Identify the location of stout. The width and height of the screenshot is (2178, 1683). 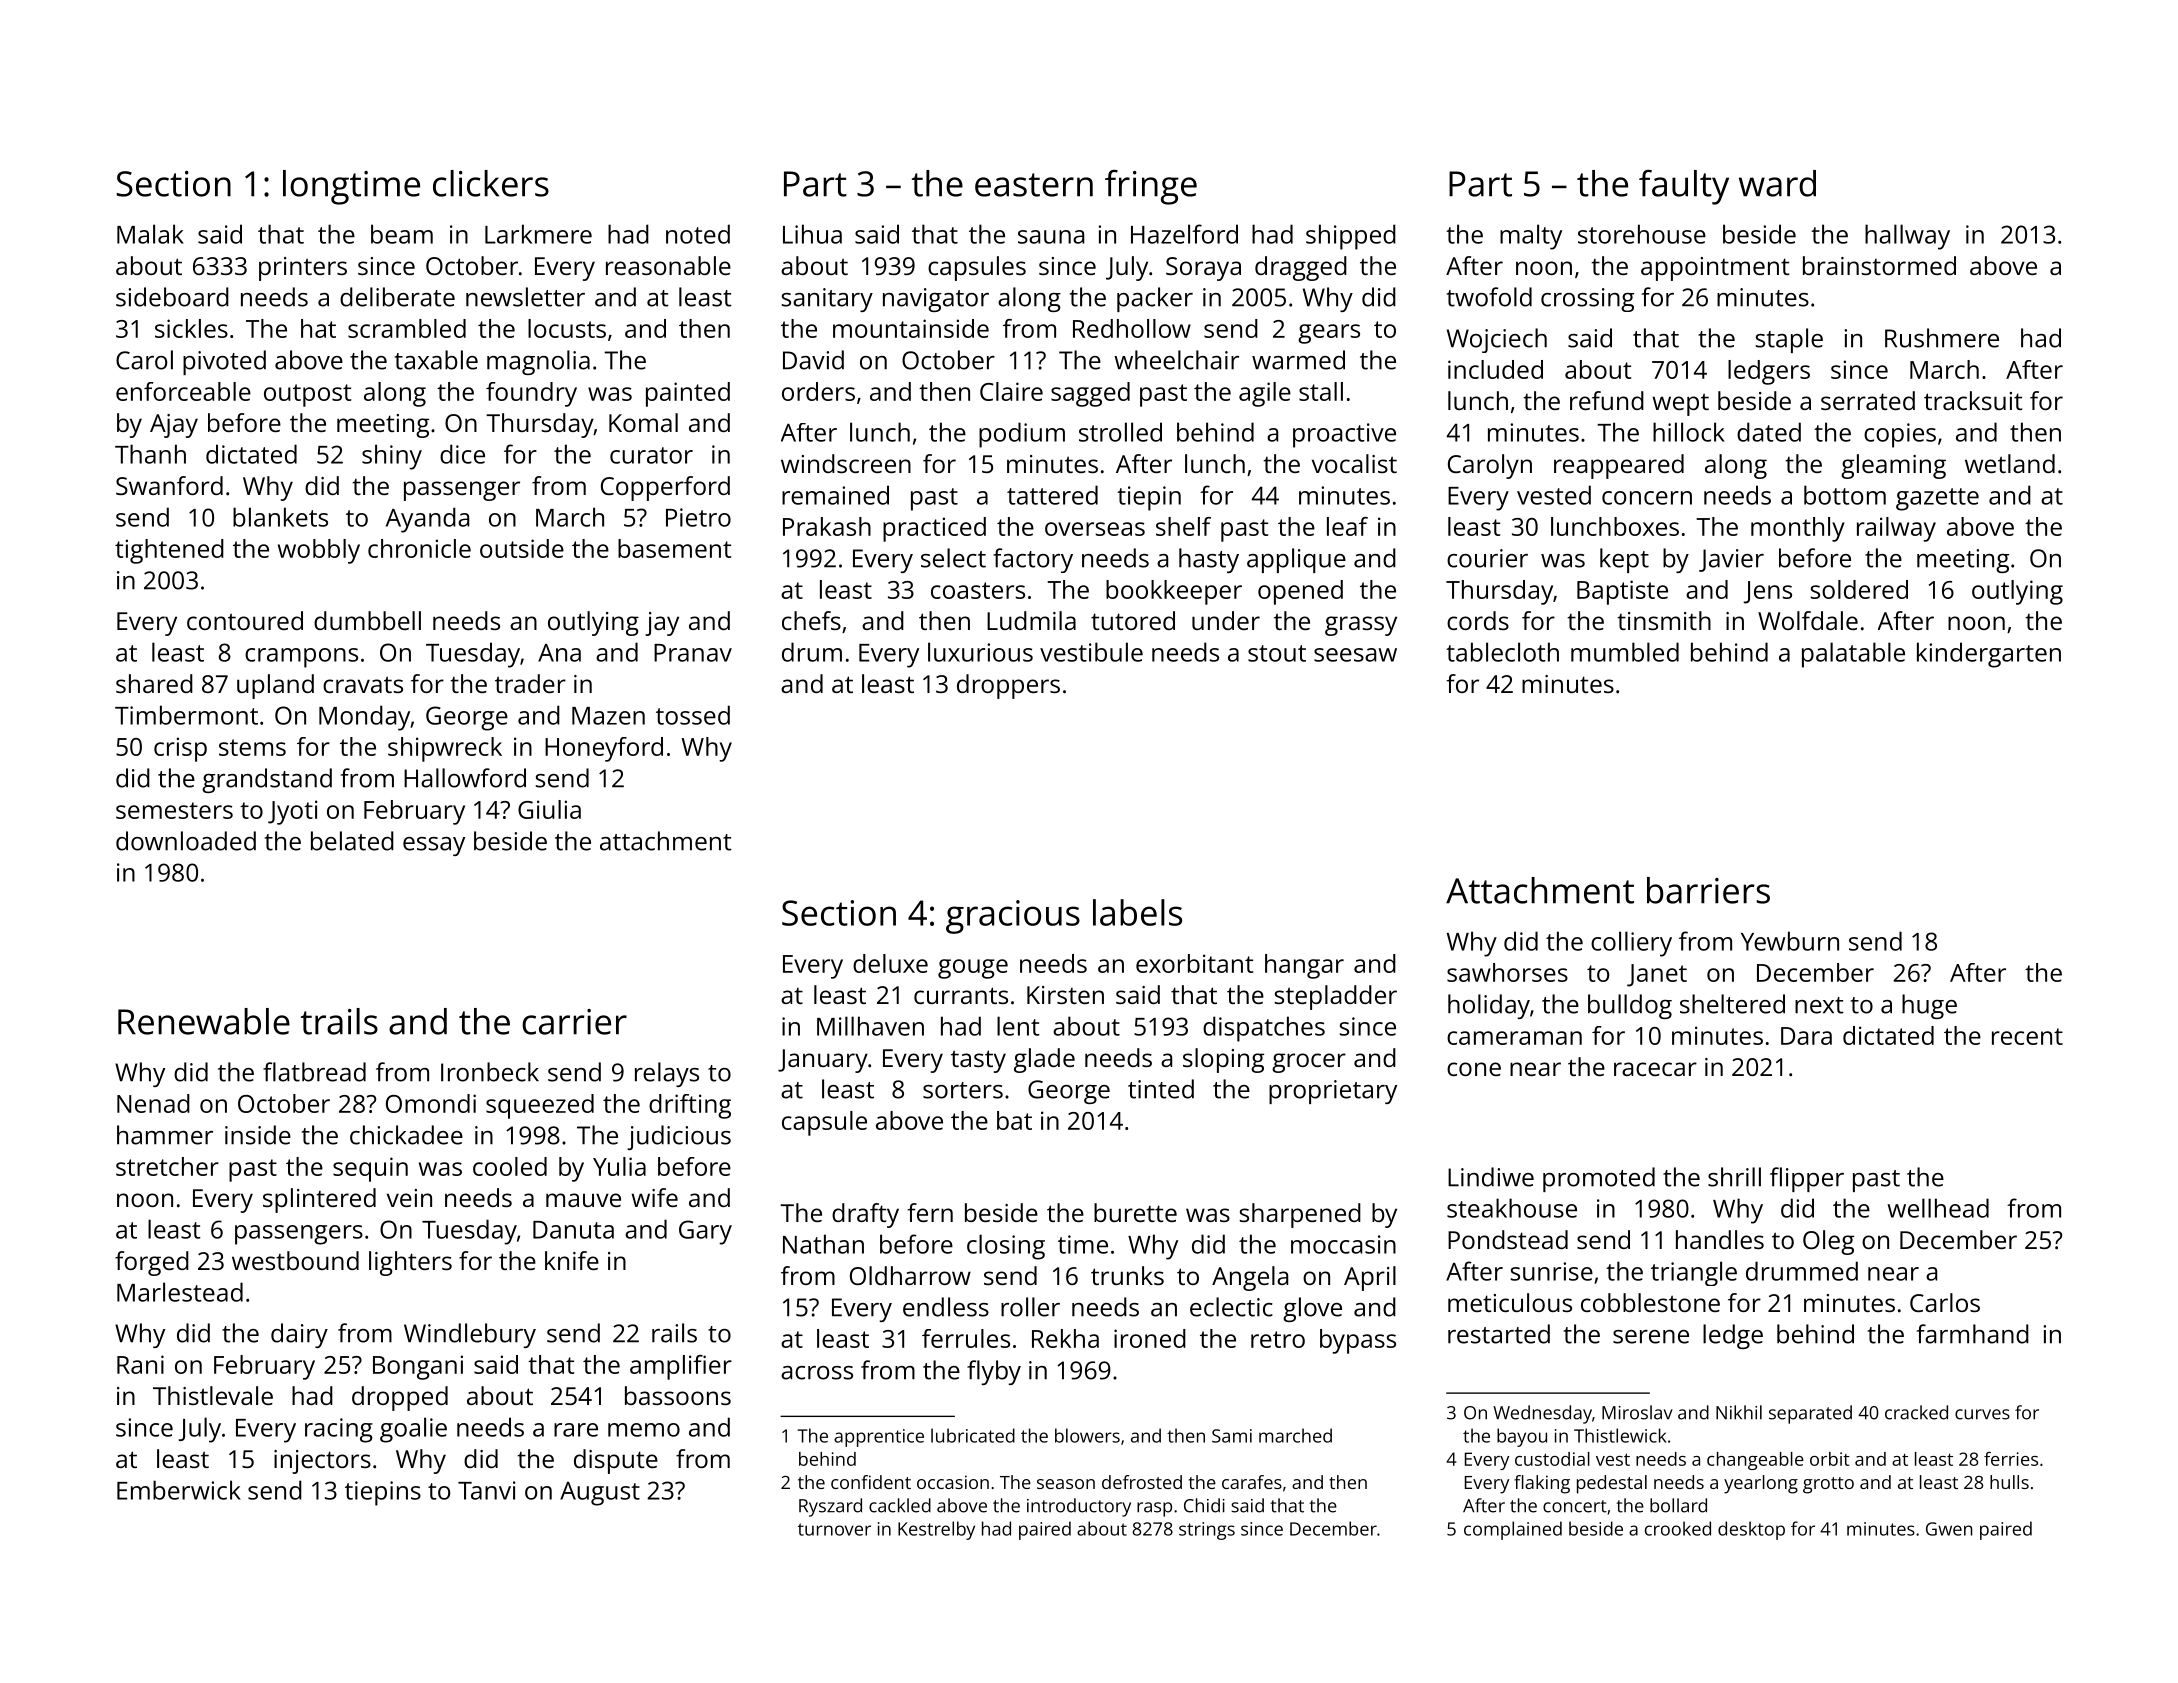
(1277, 653).
